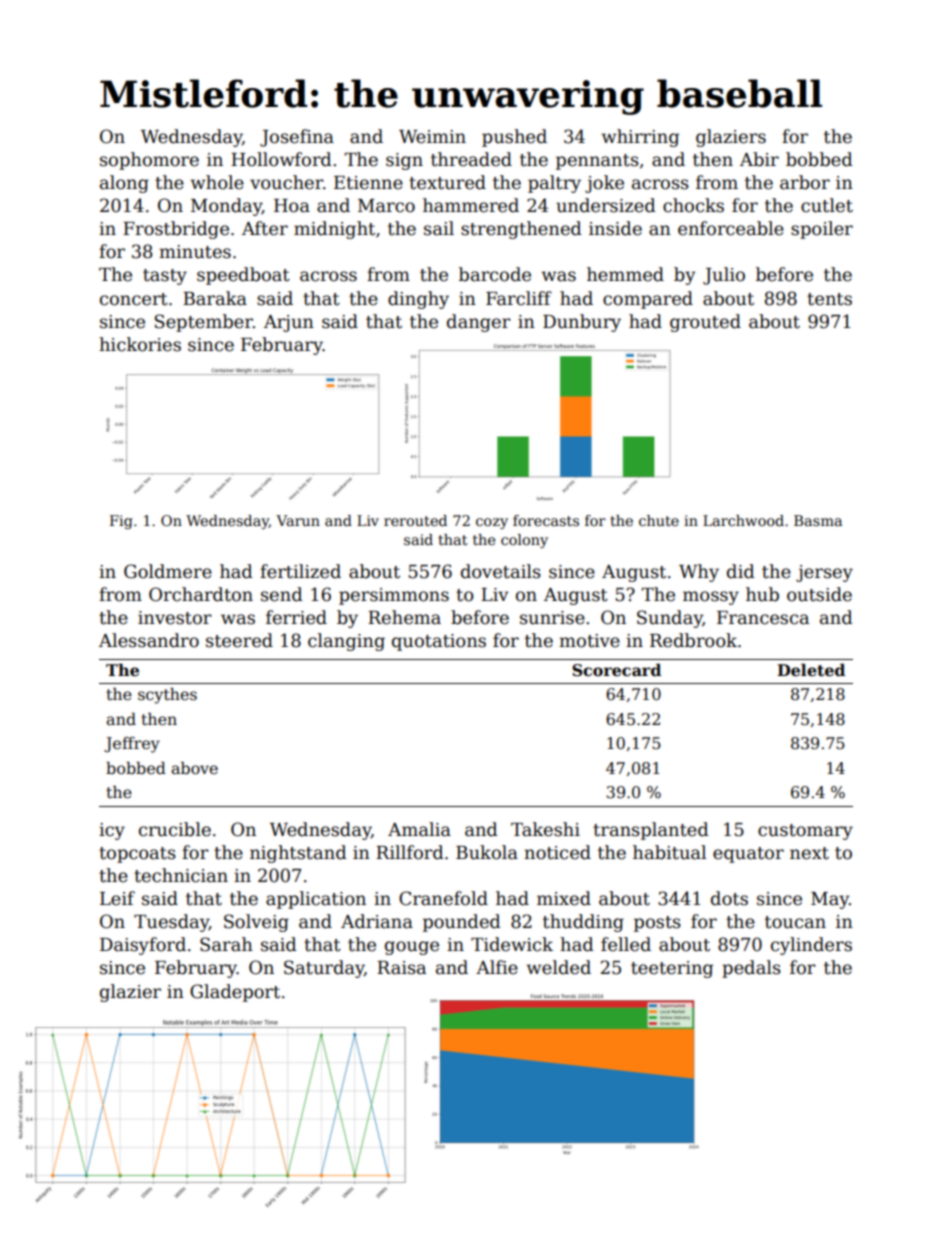  I want to click on arbor, so click(805, 182).
